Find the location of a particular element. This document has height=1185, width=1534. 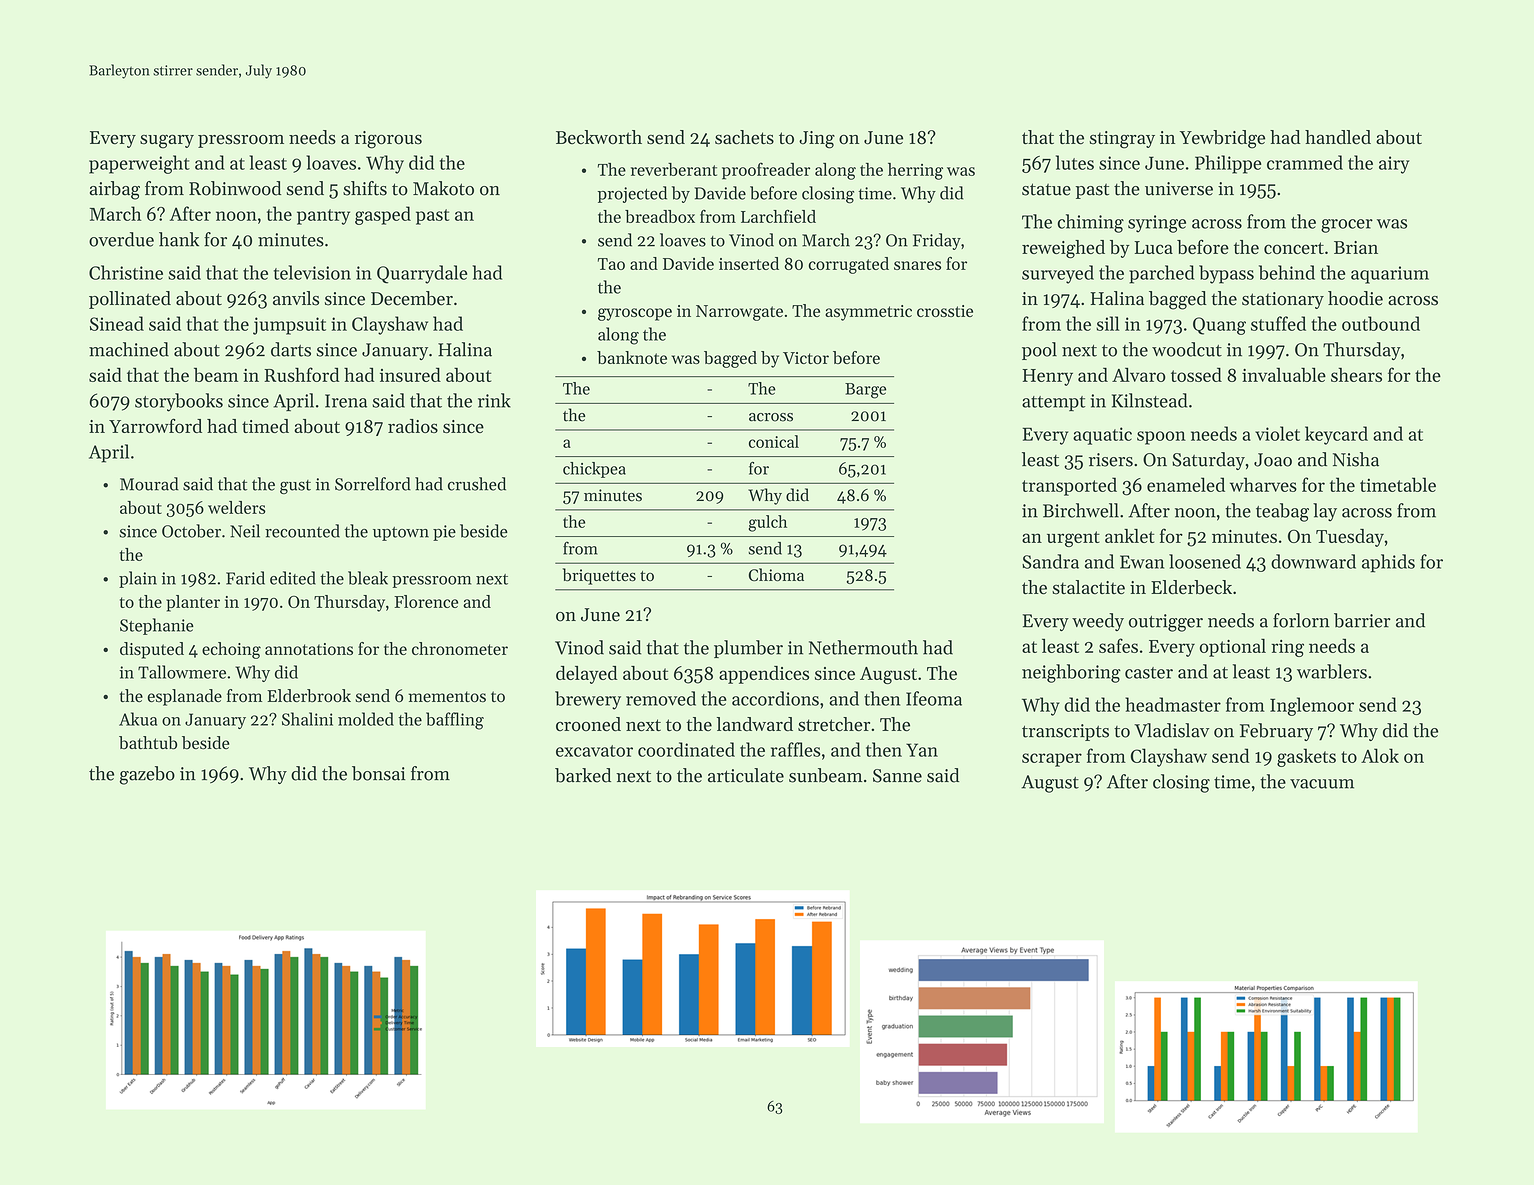

statue is located at coordinates (1046, 189).
